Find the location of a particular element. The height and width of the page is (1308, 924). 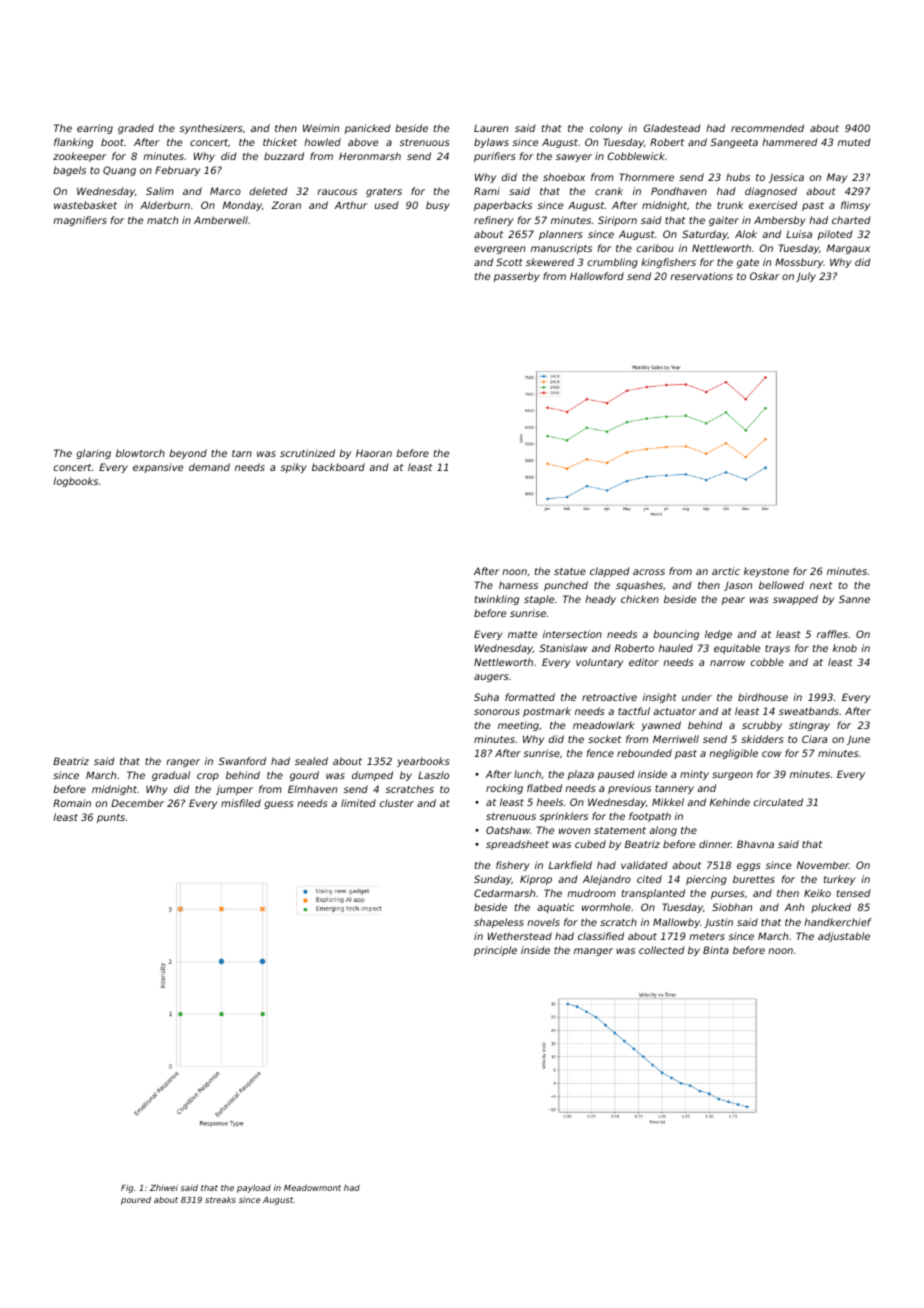

payload is located at coordinates (254, 1188).
